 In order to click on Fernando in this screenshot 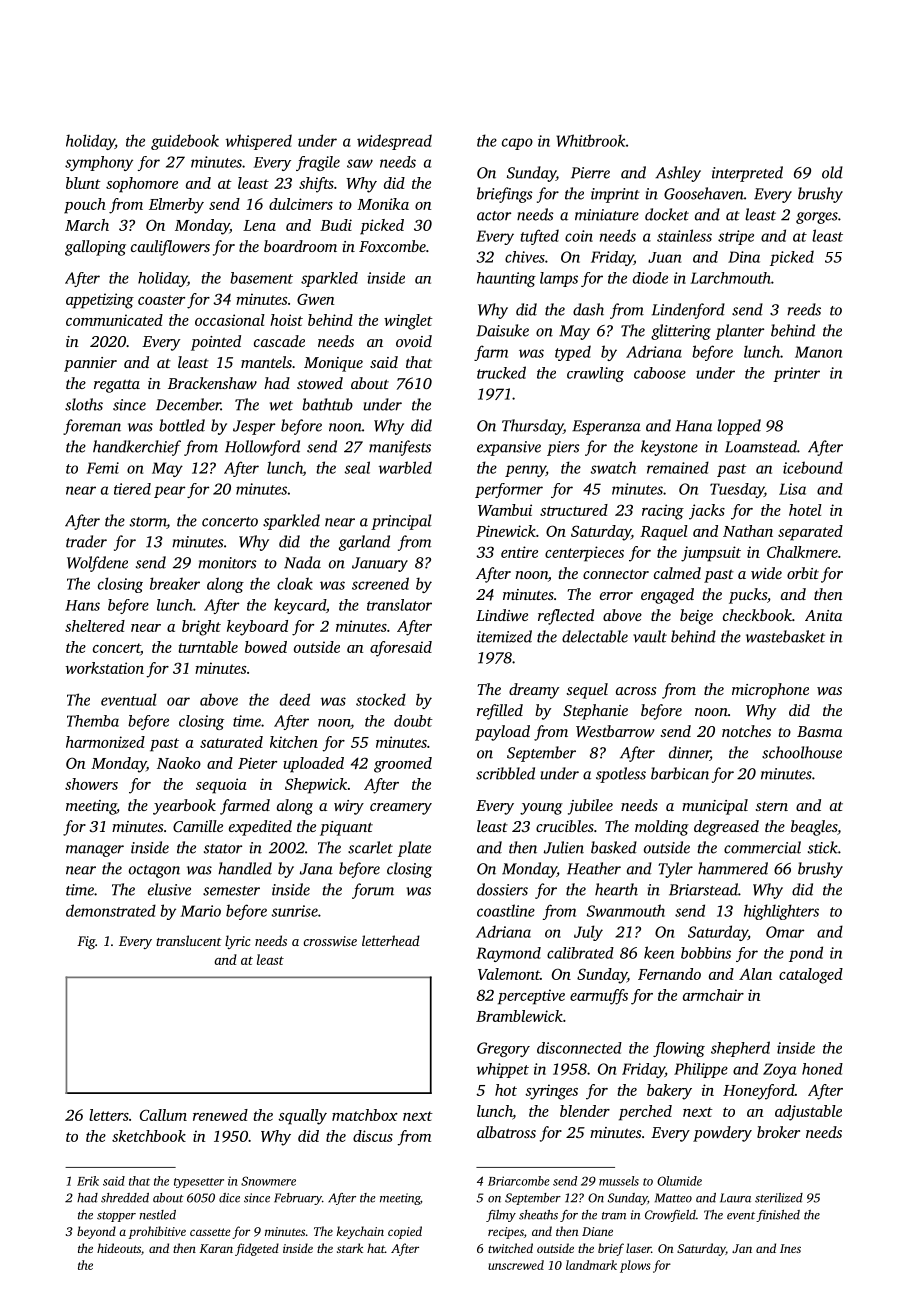, I will do `click(669, 974)`.
